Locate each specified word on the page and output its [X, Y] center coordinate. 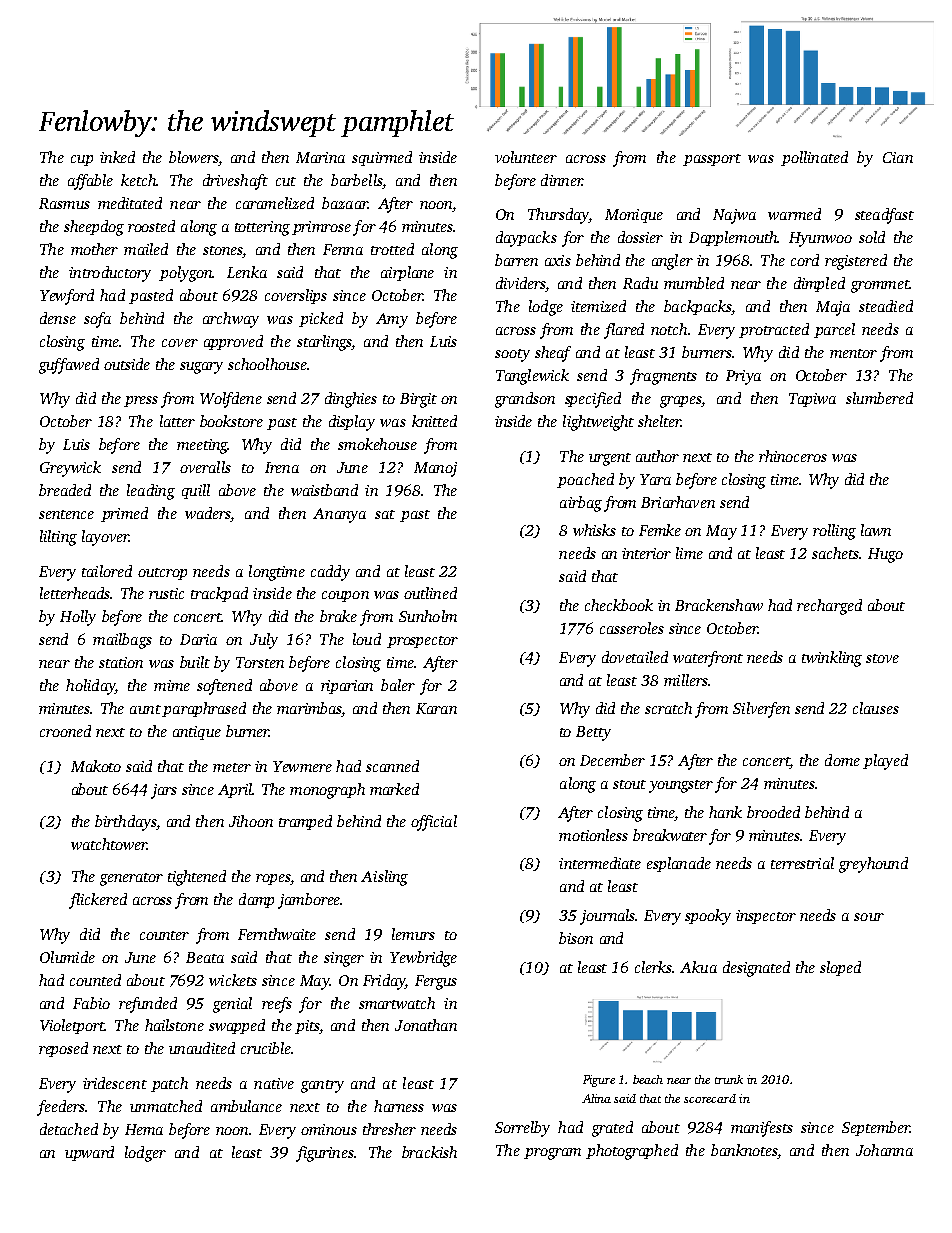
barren [516, 260]
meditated [130, 203]
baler [398, 685]
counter [164, 935]
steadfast [884, 216]
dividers [521, 284]
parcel [834, 330]
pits [307, 1027]
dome [842, 760]
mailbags [122, 641]
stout [629, 784]
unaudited [202, 1048]
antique [197, 733]
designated [756, 969]
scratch [668, 708]
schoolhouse [267, 364]
